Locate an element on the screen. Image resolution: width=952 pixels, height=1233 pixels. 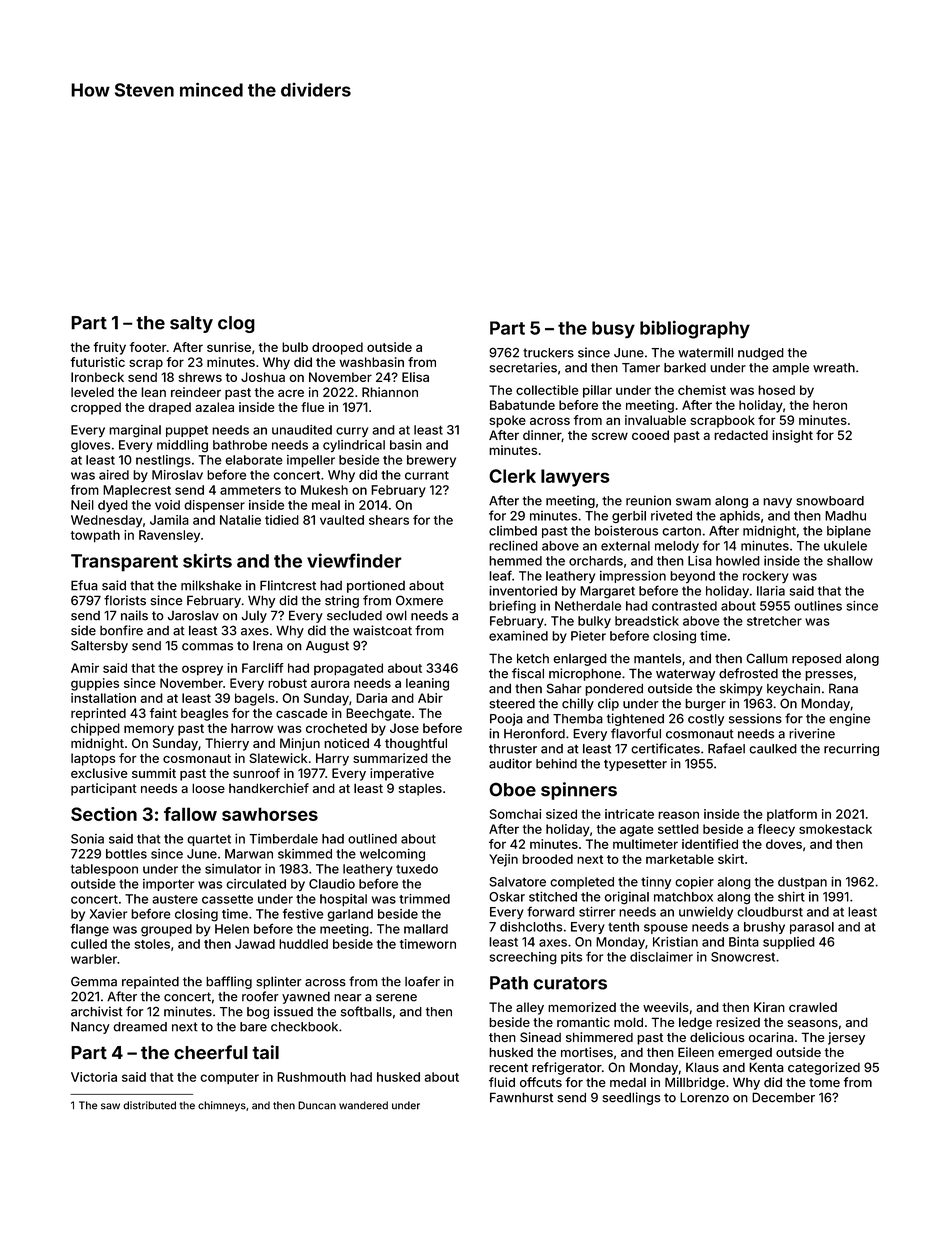
beyond is located at coordinates (692, 577).
